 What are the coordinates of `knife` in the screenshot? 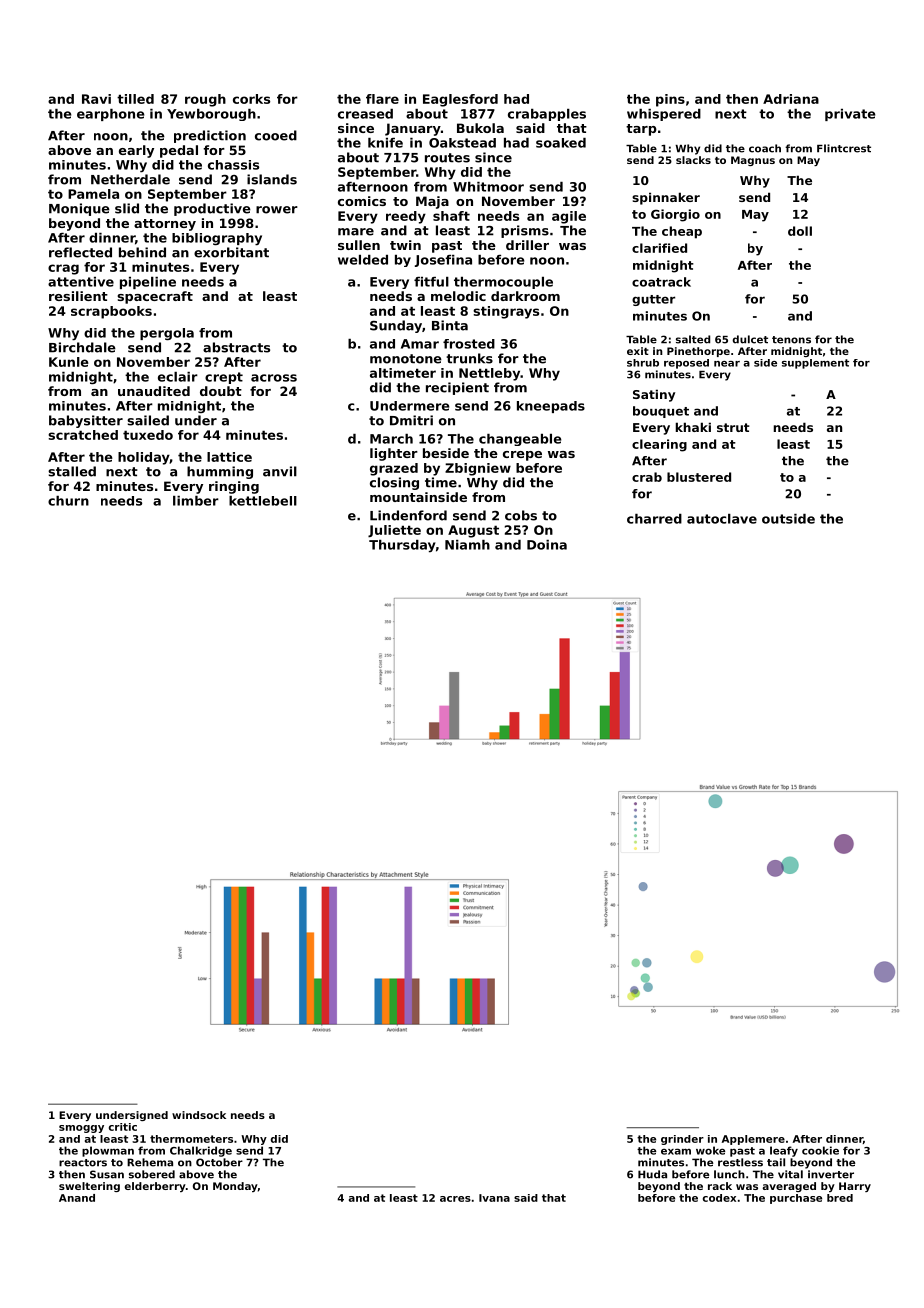 It's located at (385, 143).
